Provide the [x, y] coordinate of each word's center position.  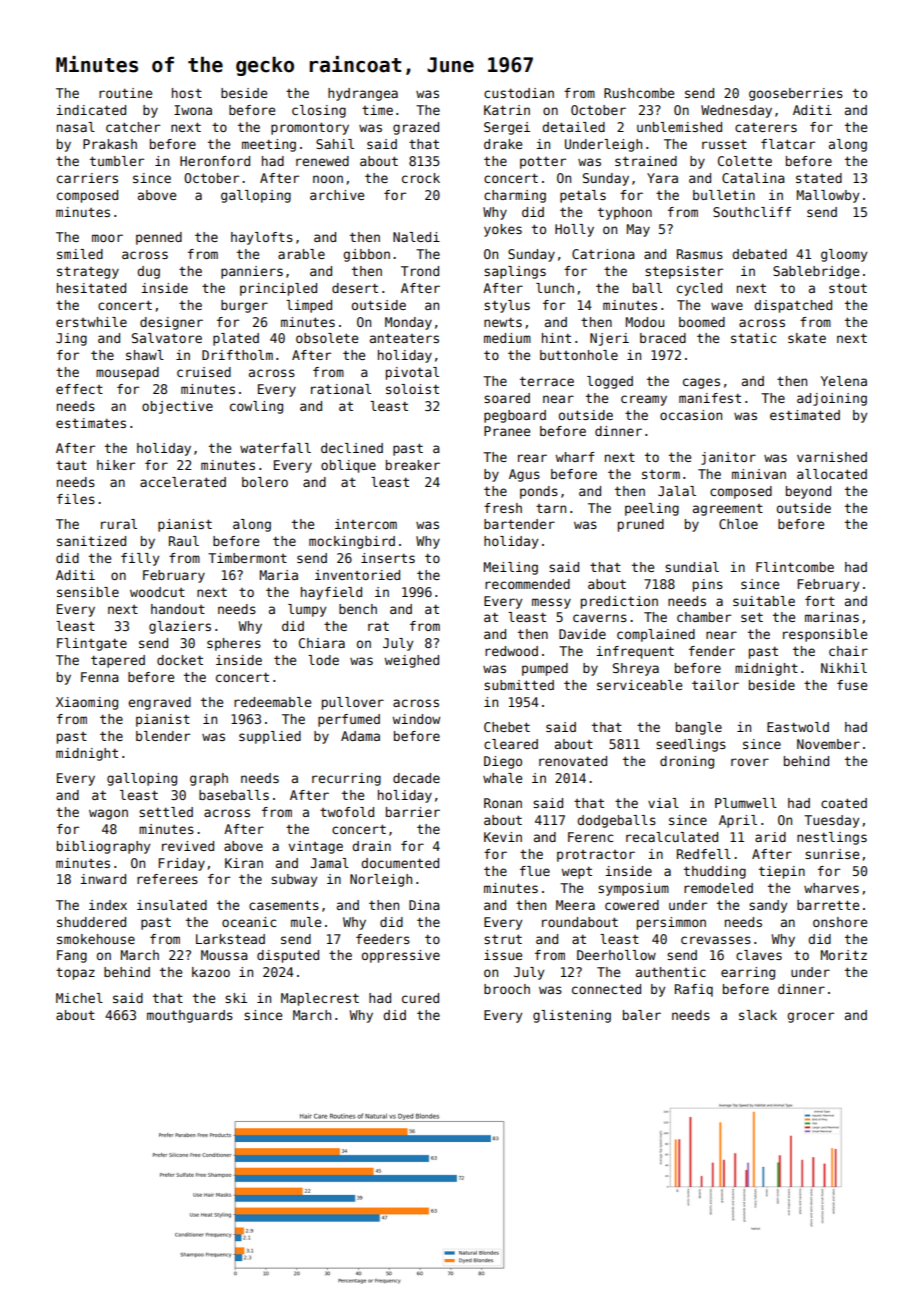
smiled [80, 254]
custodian [519, 93]
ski [236, 998]
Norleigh [381, 880]
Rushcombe [639, 93]
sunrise [832, 854]
